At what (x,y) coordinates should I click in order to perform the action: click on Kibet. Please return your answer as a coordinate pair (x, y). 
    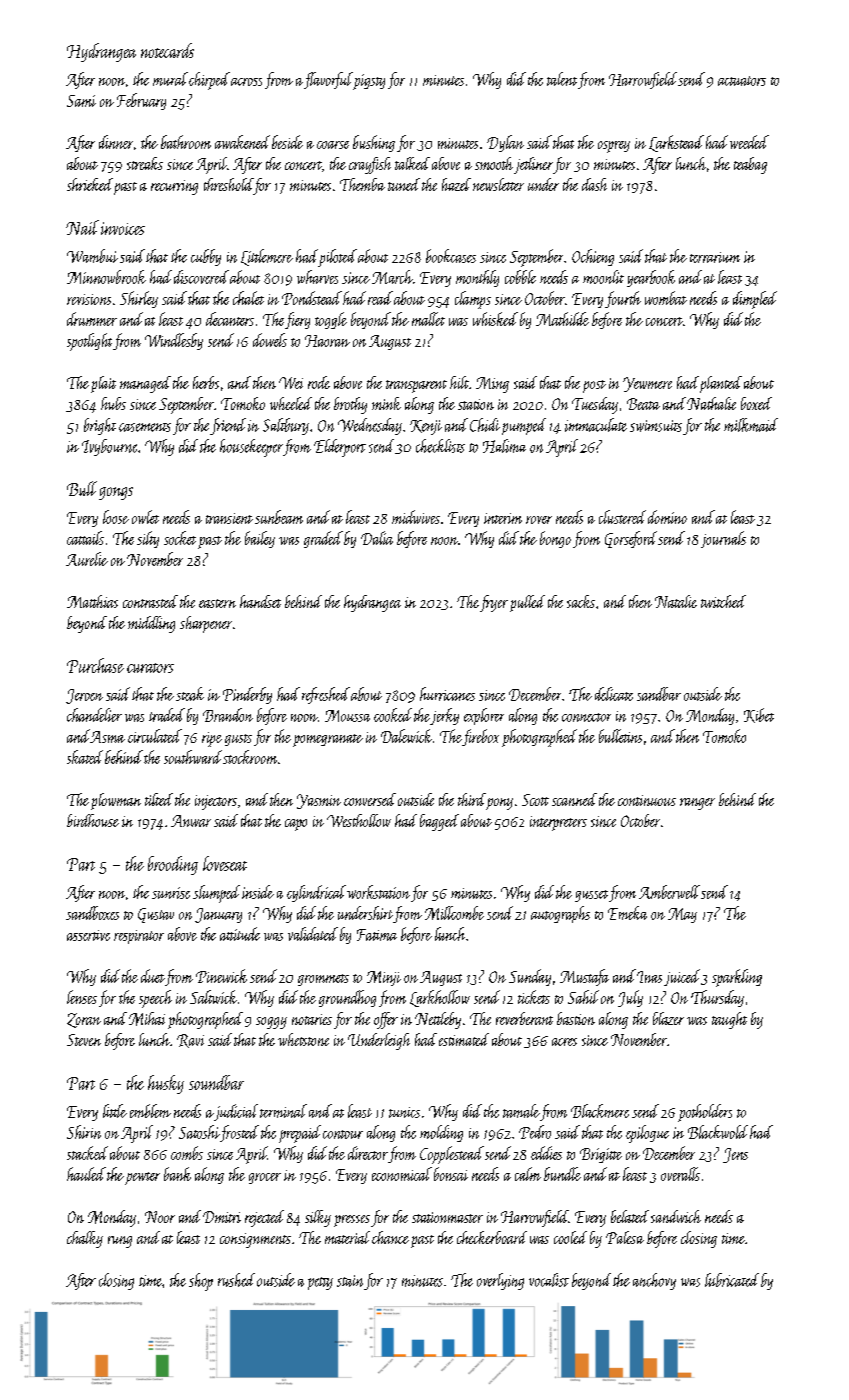
    Looking at the image, I should click on (759, 715).
